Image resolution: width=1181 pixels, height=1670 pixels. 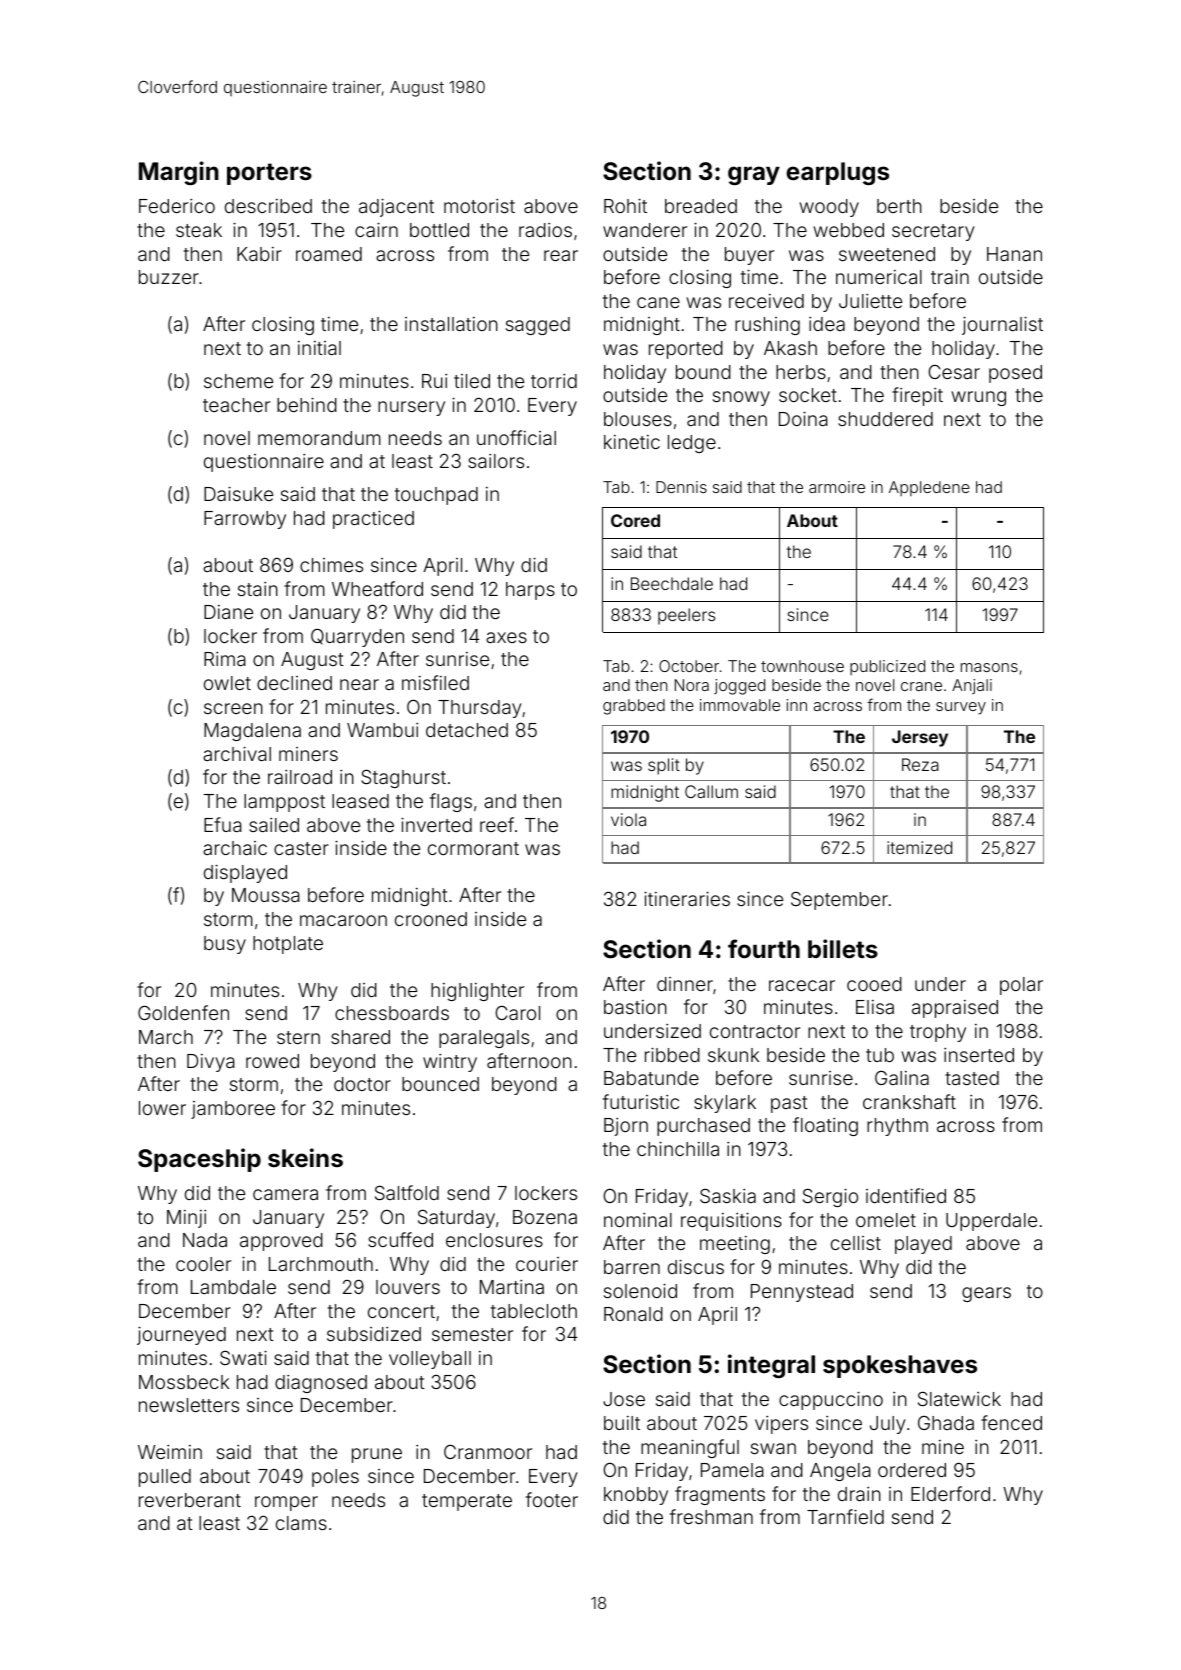 I want to click on masons, so click(x=989, y=667).
